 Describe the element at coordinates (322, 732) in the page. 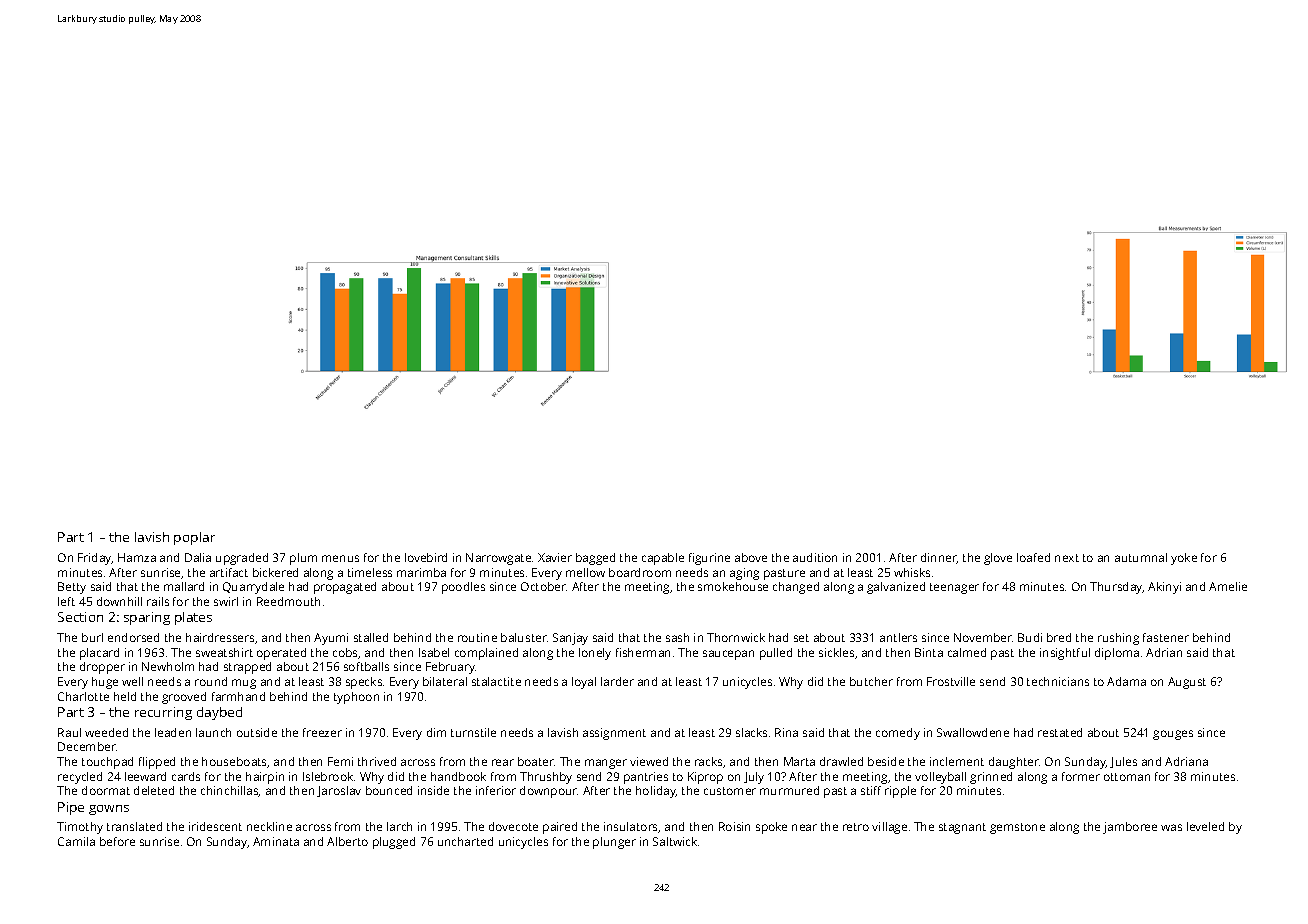

I see `freezer` at that location.
